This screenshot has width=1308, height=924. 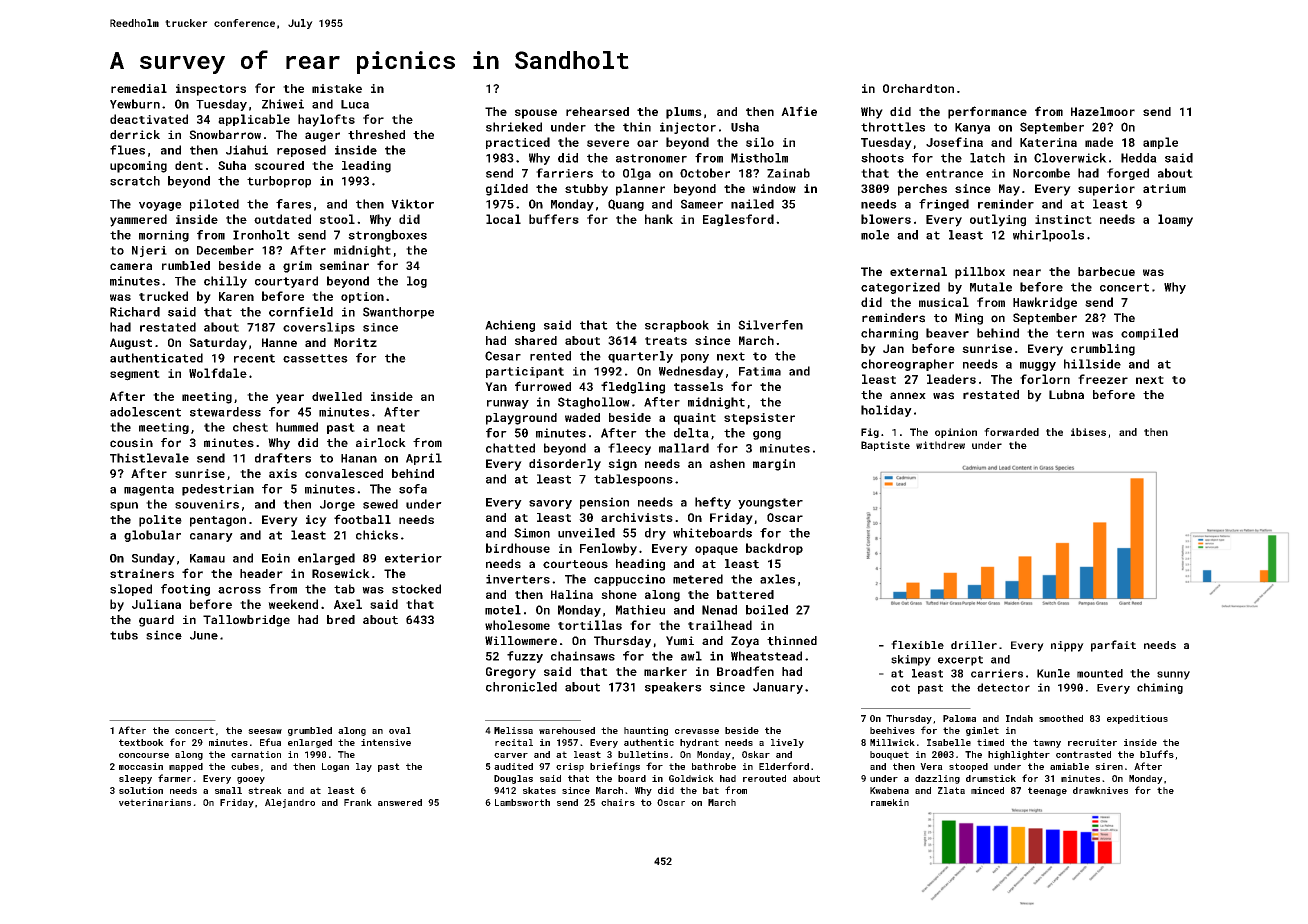 What do you see at coordinates (1099, 142) in the screenshot?
I see `made` at bounding box center [1099, 142].
